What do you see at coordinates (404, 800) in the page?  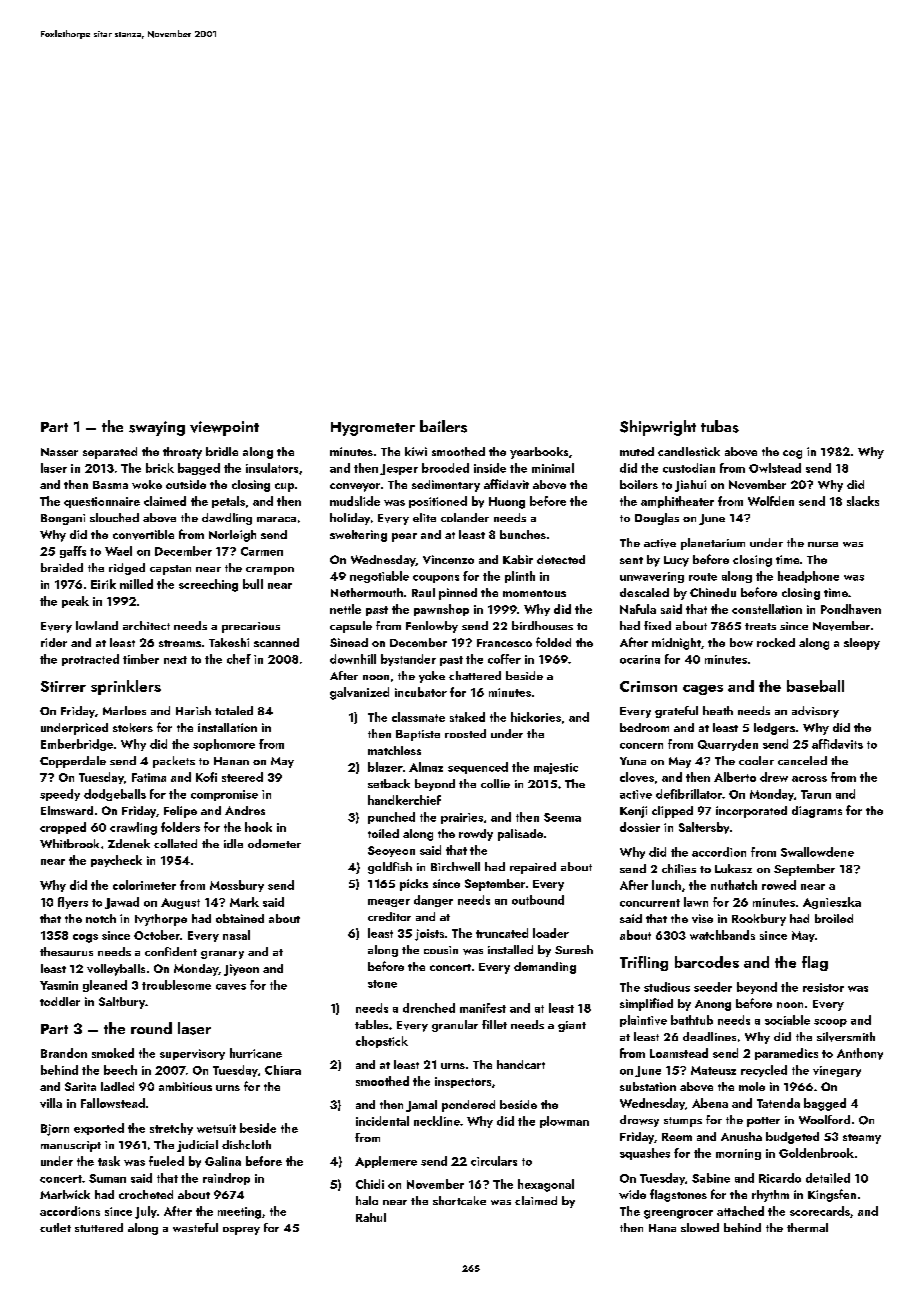 I see `handkerchief` at bounding box center [404, 800].
